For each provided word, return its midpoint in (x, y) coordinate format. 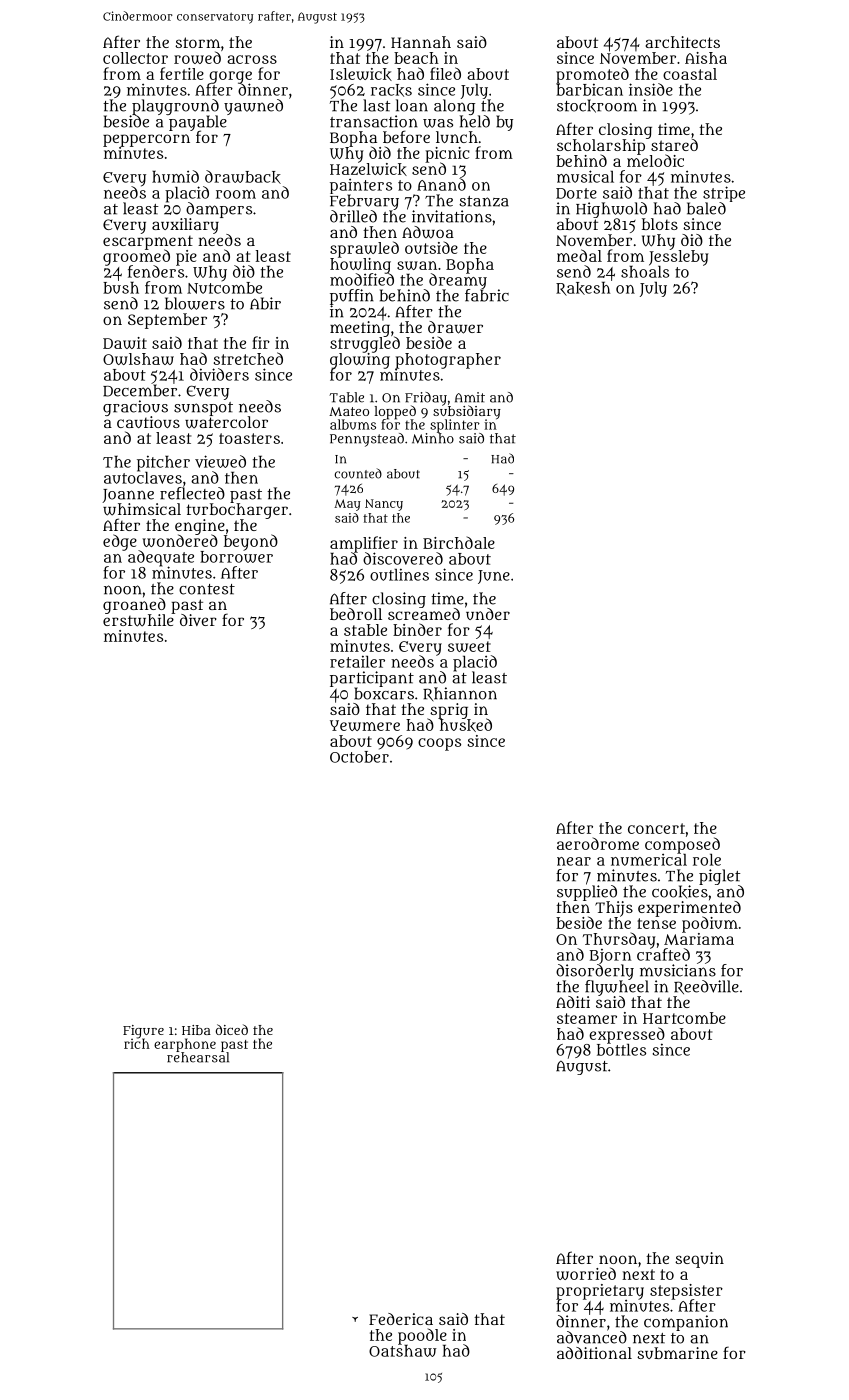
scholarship (601, 147)
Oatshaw (403, 1351)
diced (232, 1029)
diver (198, 620)
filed (445, 73)
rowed (197, 57)
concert (656, 828)
